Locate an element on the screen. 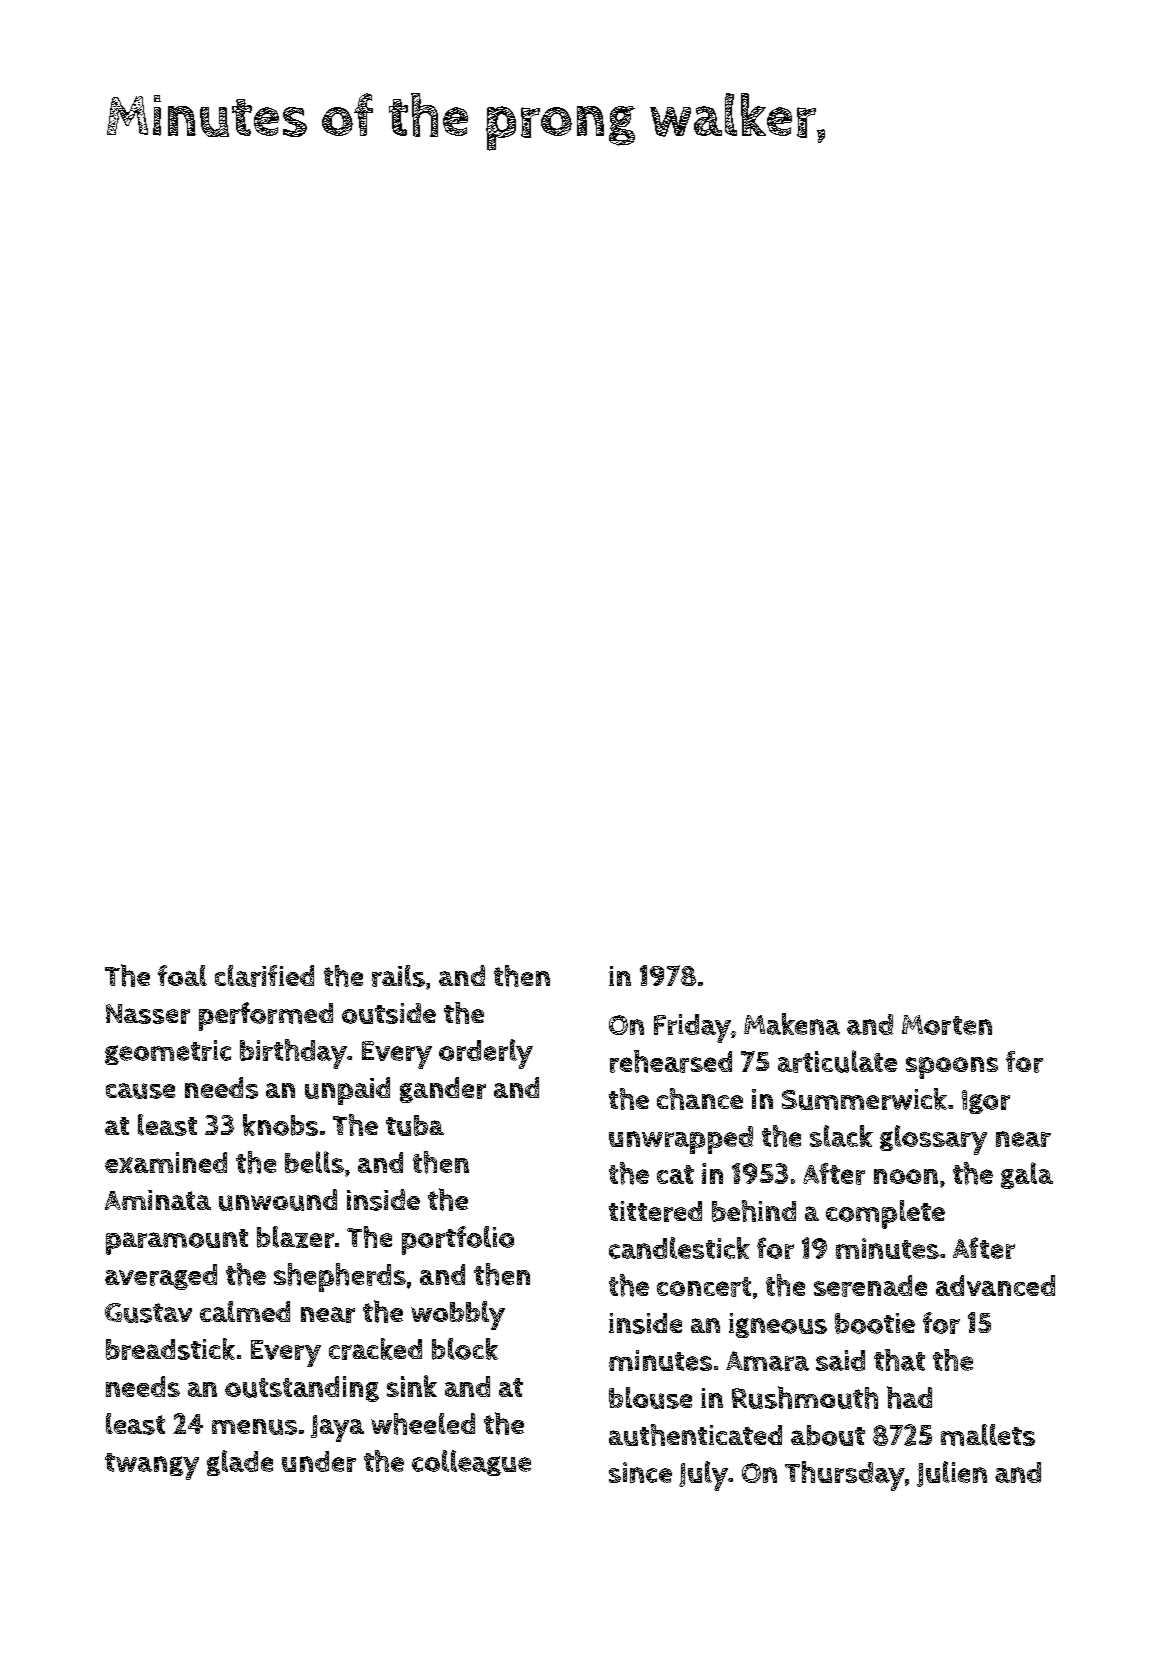  that is located at coordinates (899, 1360).
